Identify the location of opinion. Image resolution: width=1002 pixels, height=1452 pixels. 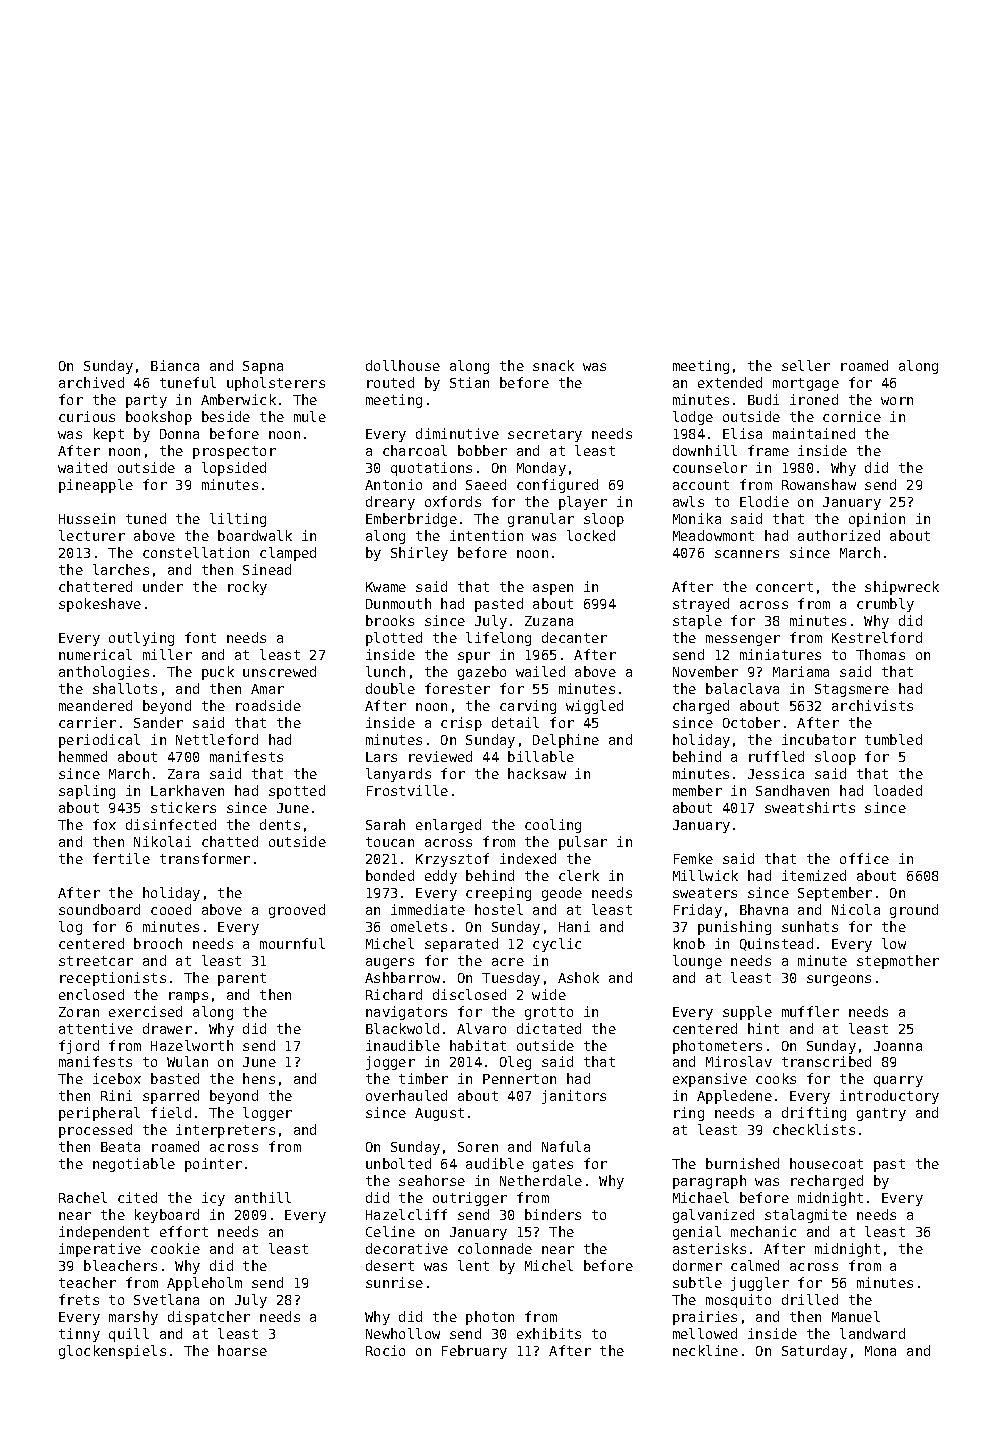
(877, 520).
